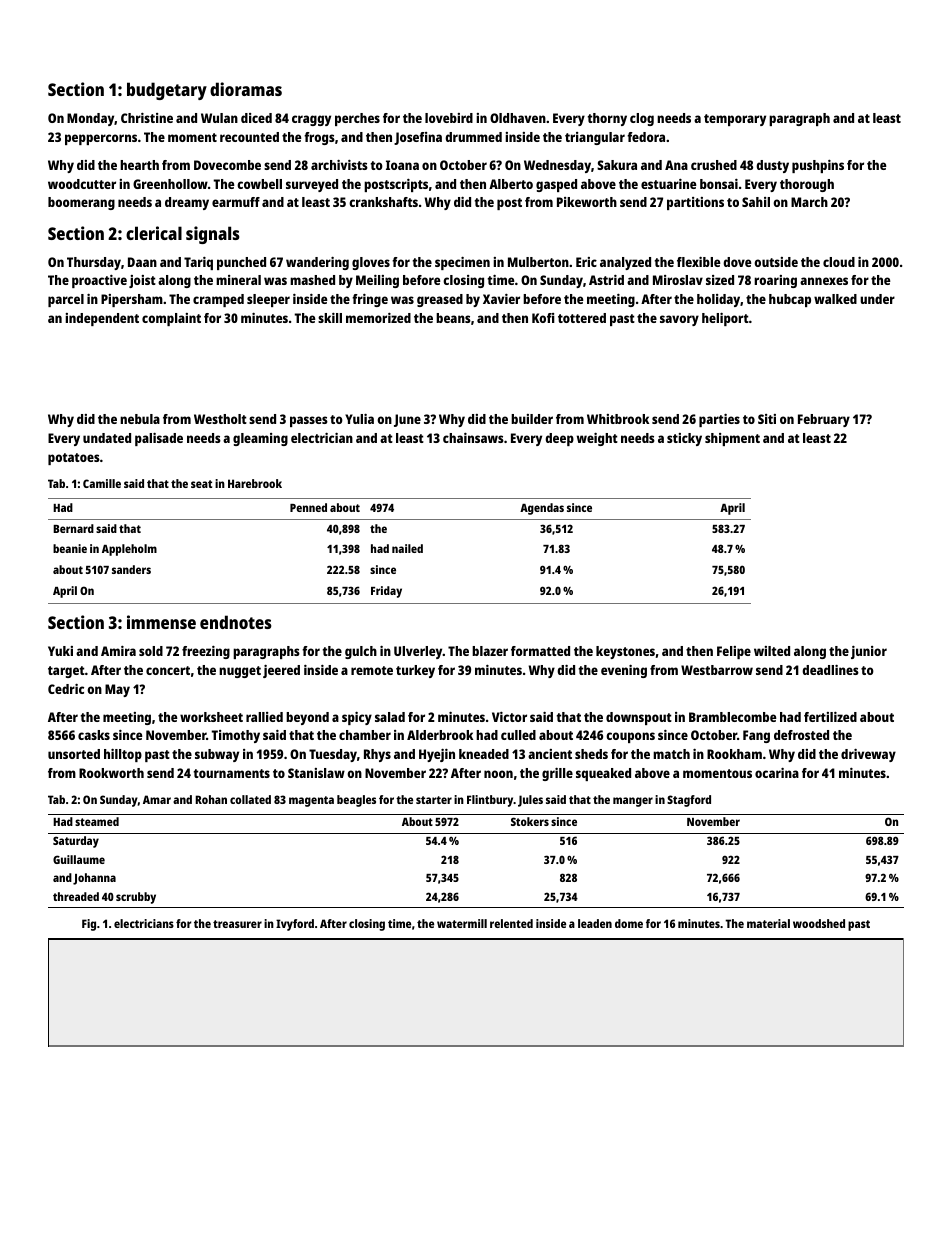 The image size is (952, 1233). Describe the element at coordinates (418, 138) in the screenshot. I see `Josefina` at that location.
